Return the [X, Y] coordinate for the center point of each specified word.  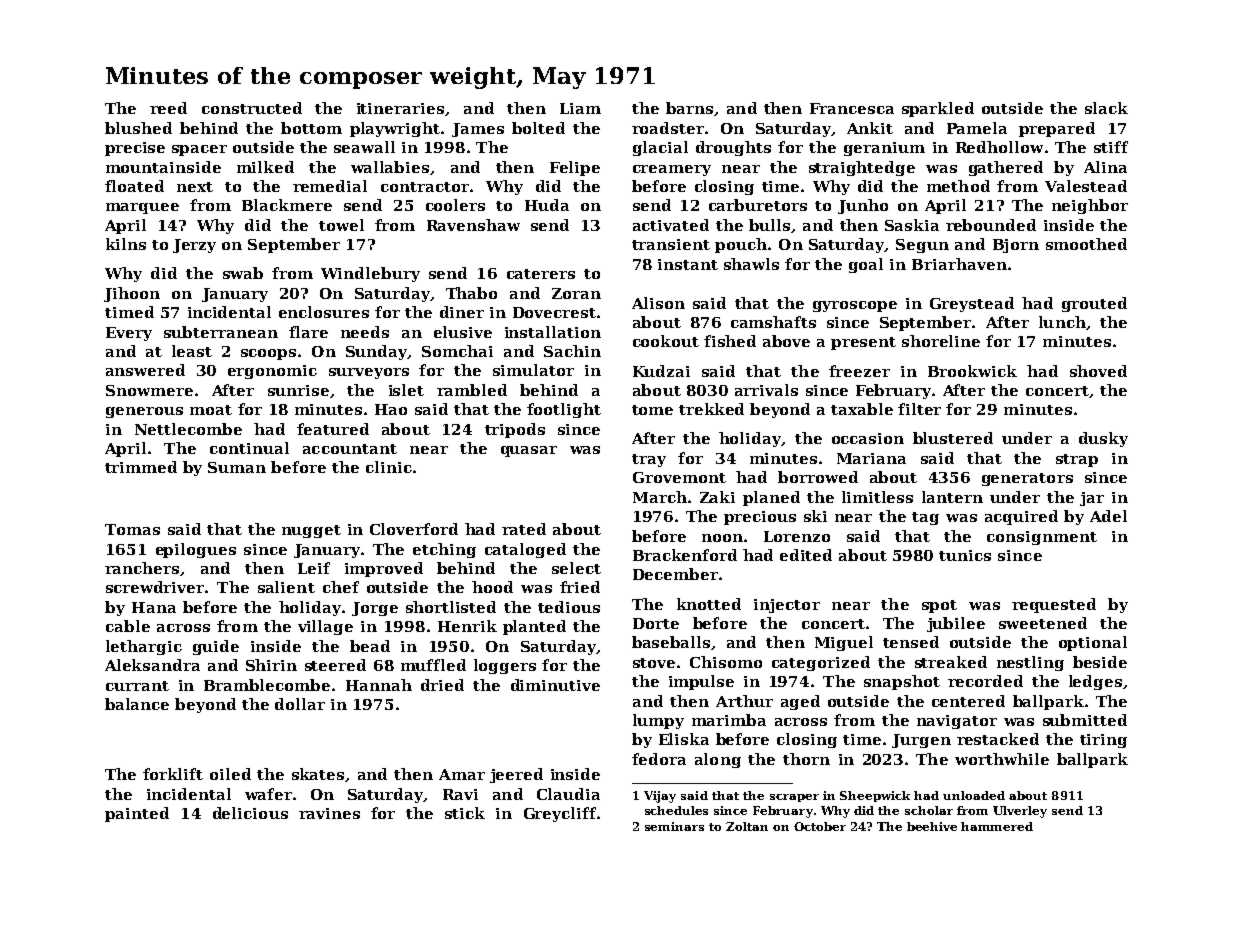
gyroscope [855, 306]
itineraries [400, 108]
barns [689, 108]
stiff [1111, 147]
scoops [268, 354]
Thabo [471, 293]
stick [465, 813]
